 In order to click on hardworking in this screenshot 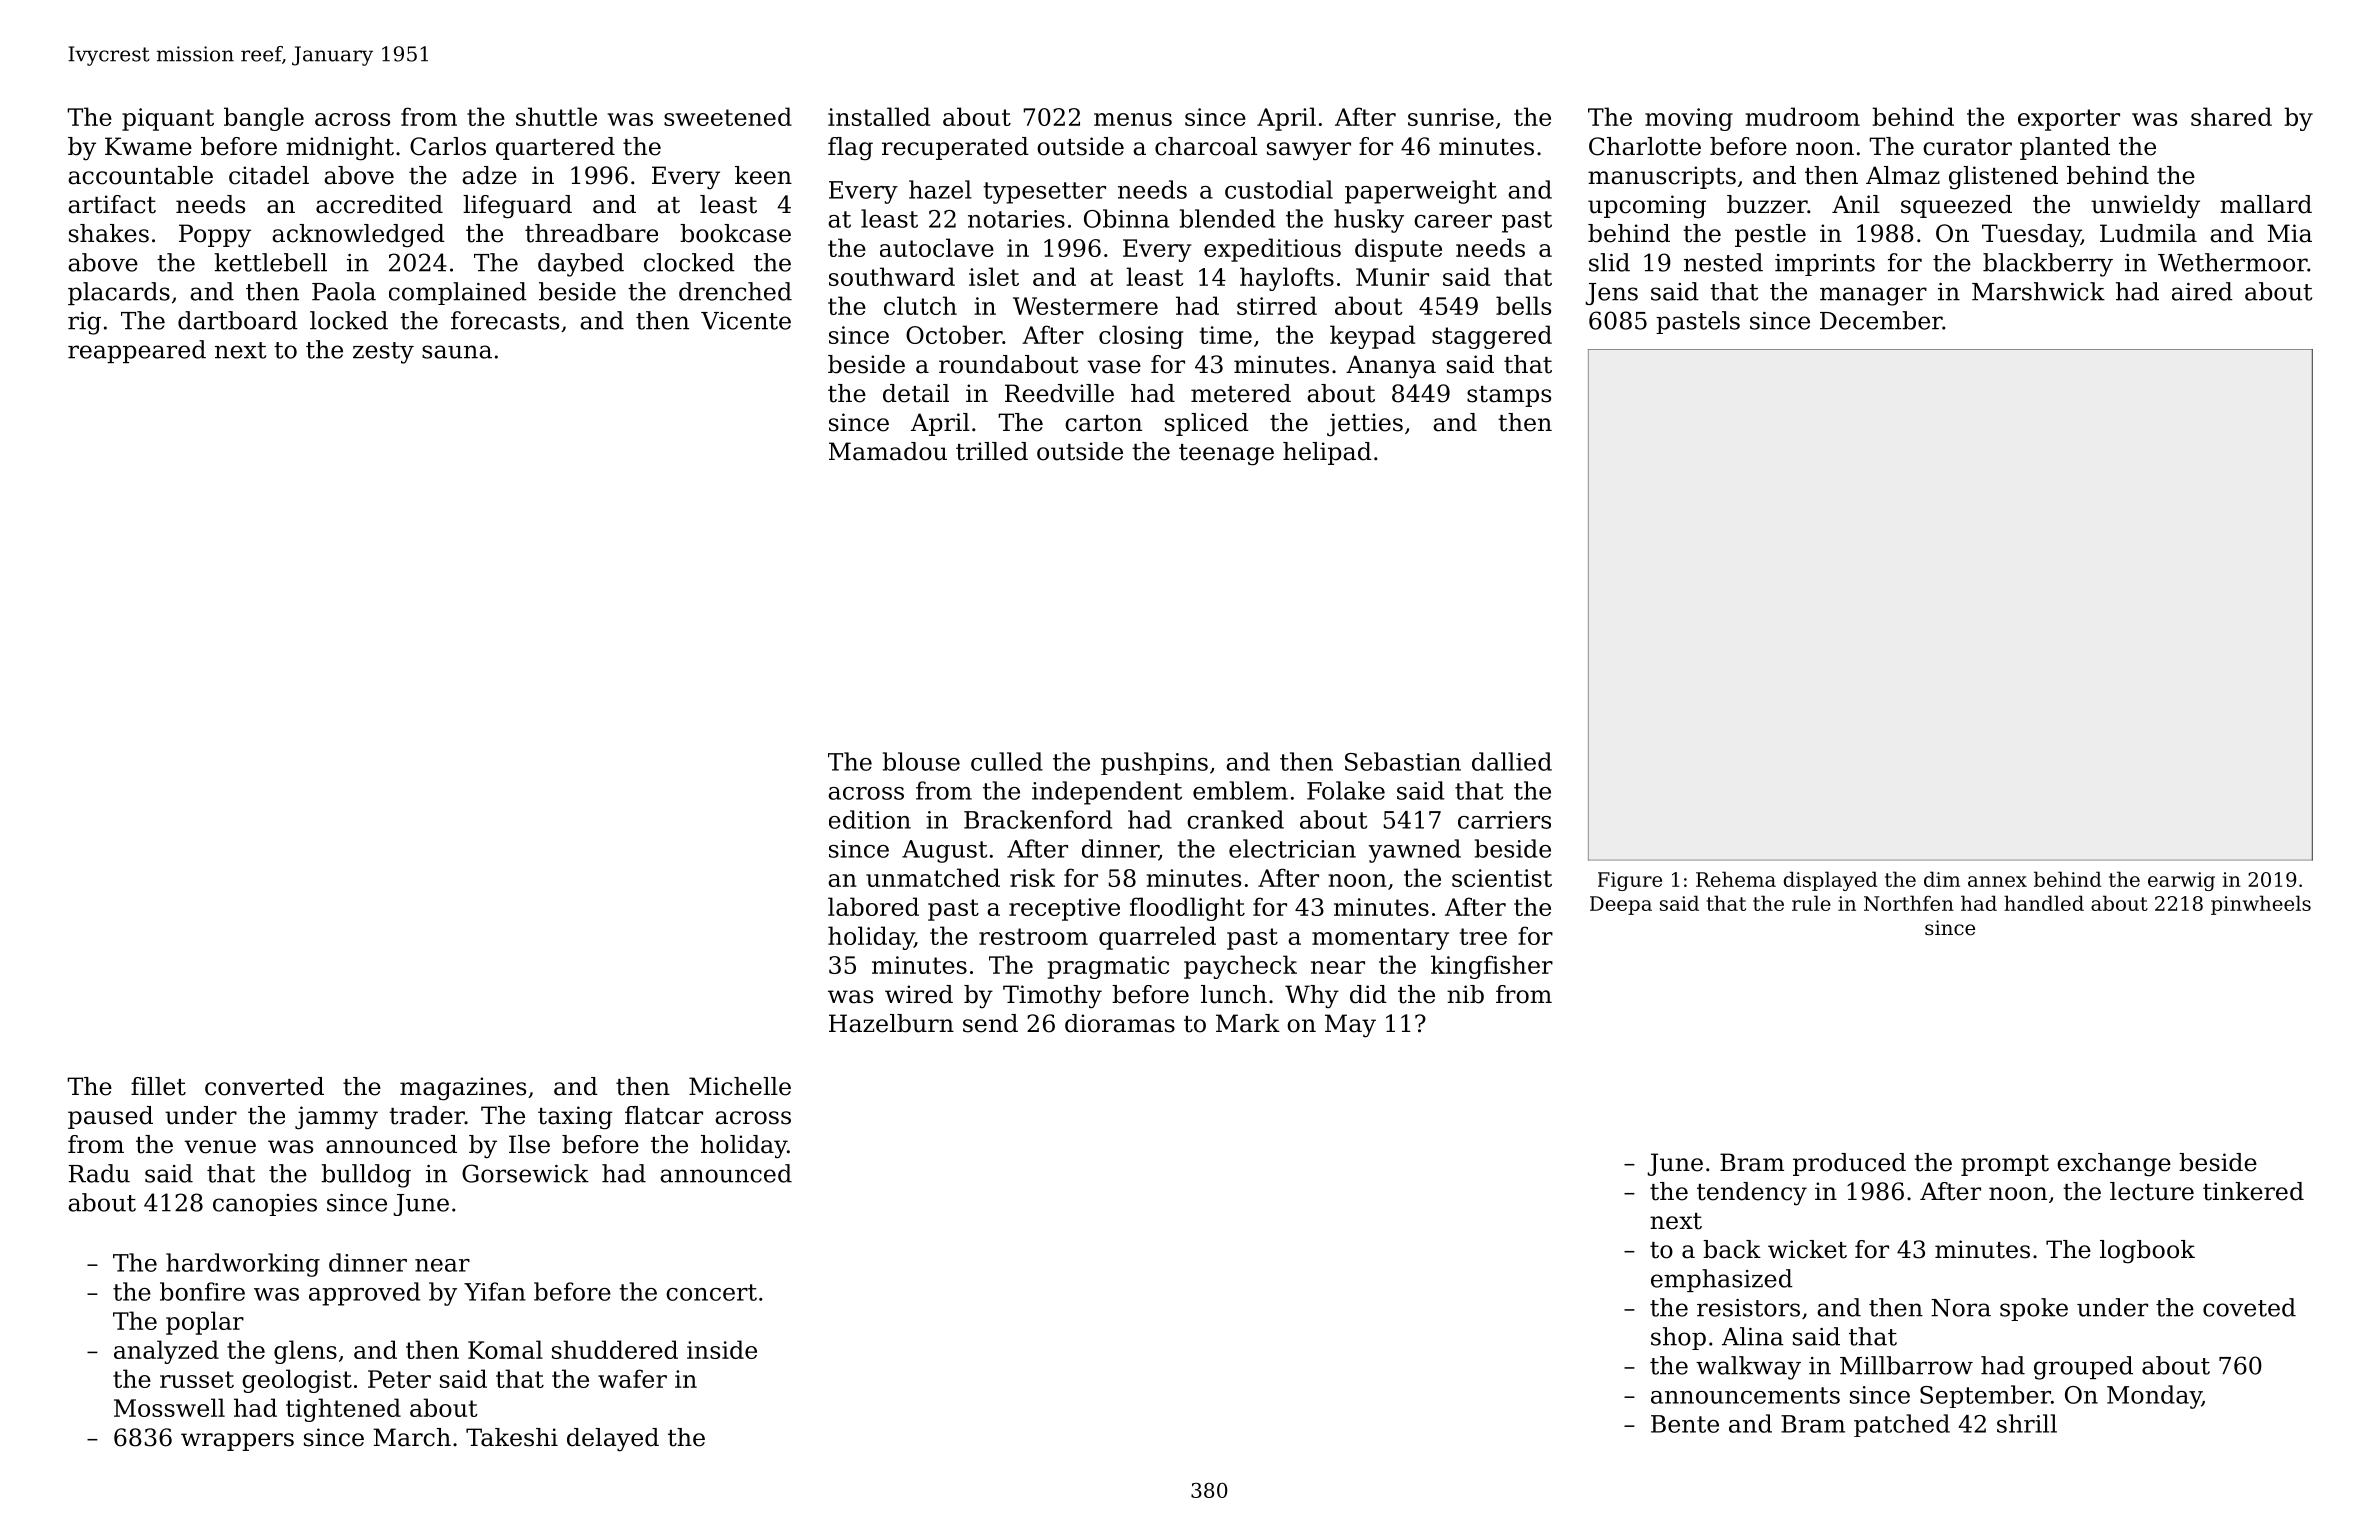, I will do `click(243, 1265)`.
